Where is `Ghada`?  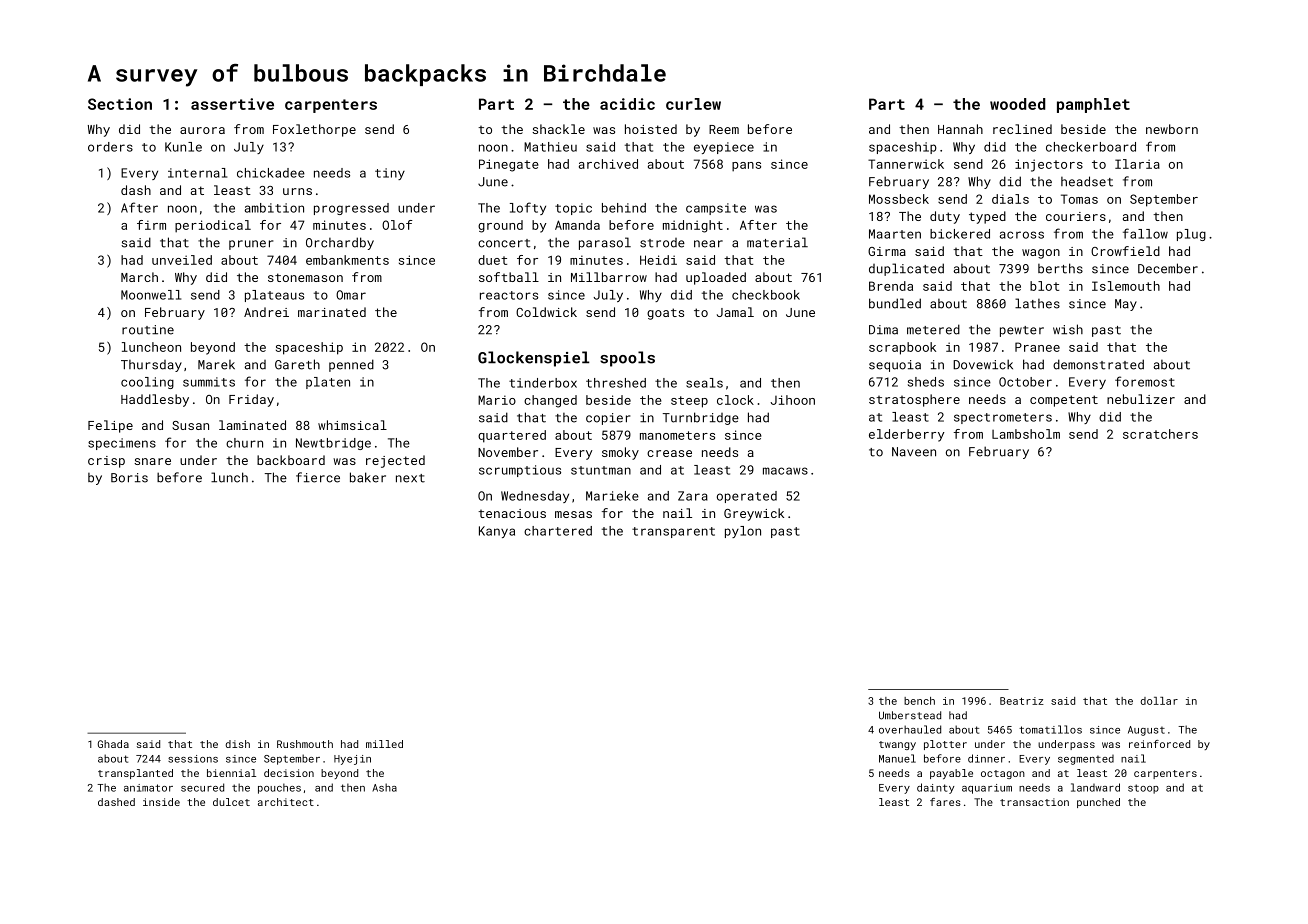 Ghada is located at coordinates (113, 744).
